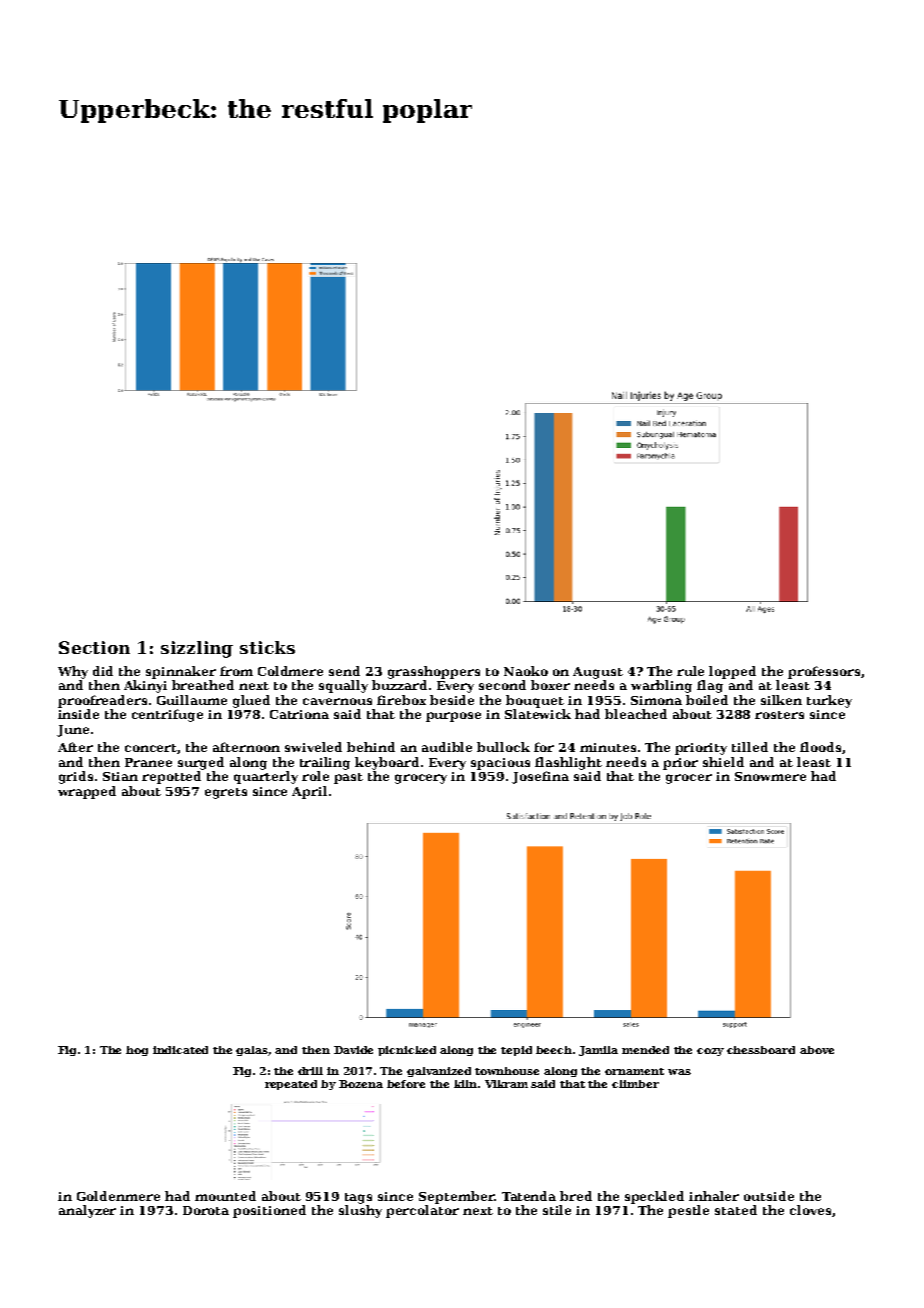 The width and height of the screenshot is (924, 1308). What do you see at coordinates (252, 1051) in the screenshot?
I see `galas` at bounding box center [252, 1051].
